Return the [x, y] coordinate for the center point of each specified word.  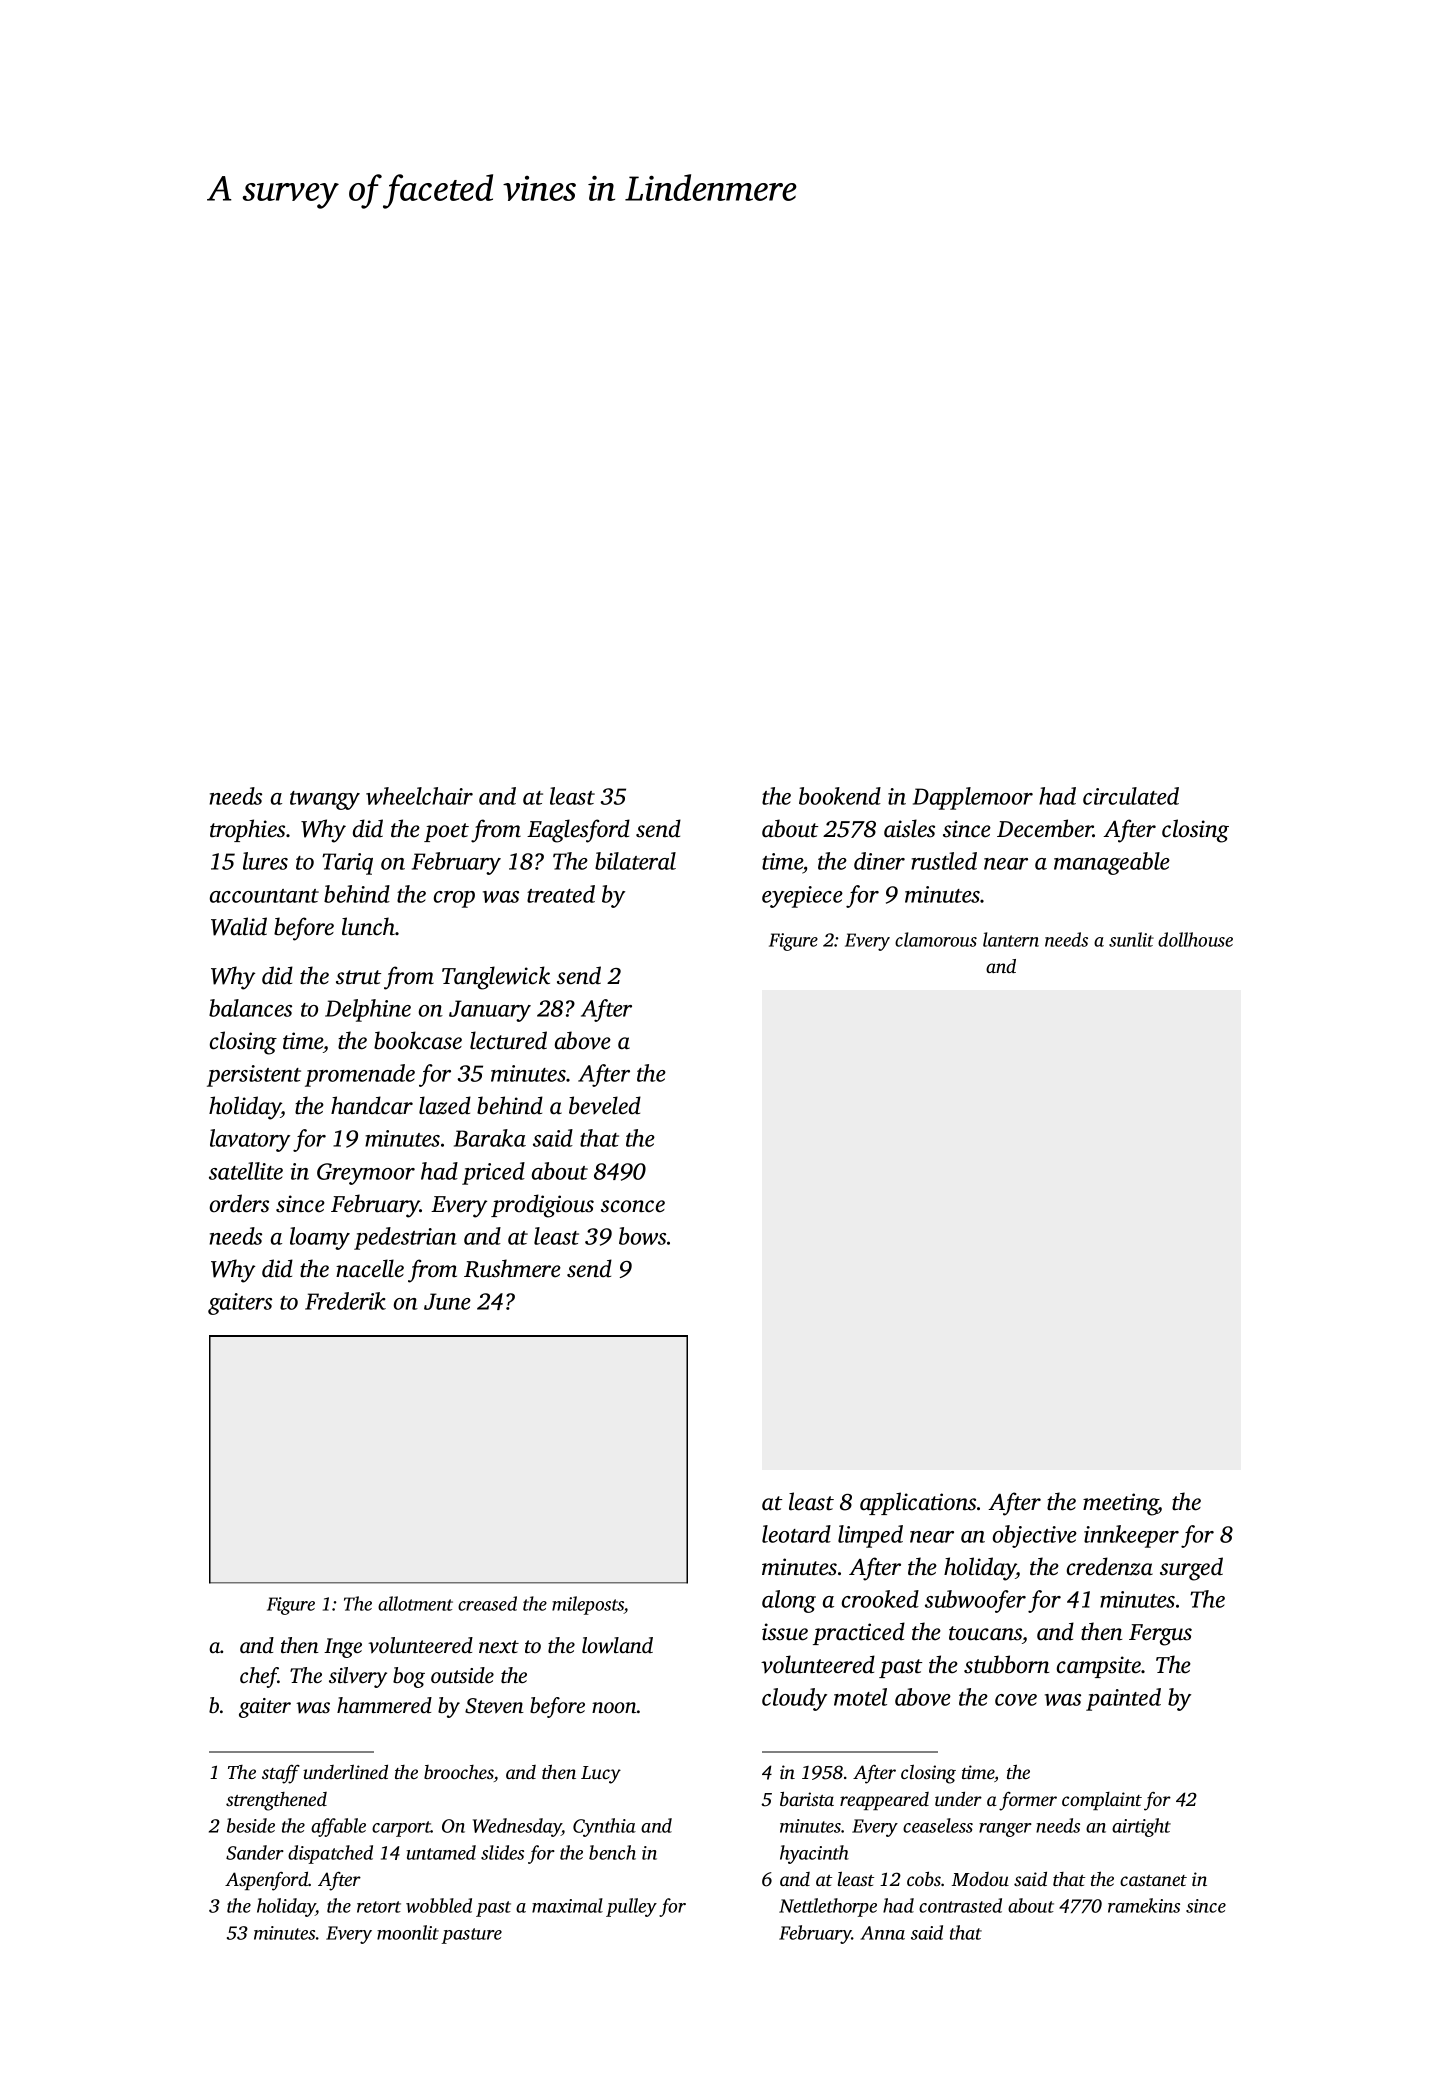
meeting [1120, 1504]
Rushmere [512, 1268]
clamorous [936, 939]
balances [250, 1008]
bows [642, 1236]
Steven [494, 1706]
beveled [605, 1105]
